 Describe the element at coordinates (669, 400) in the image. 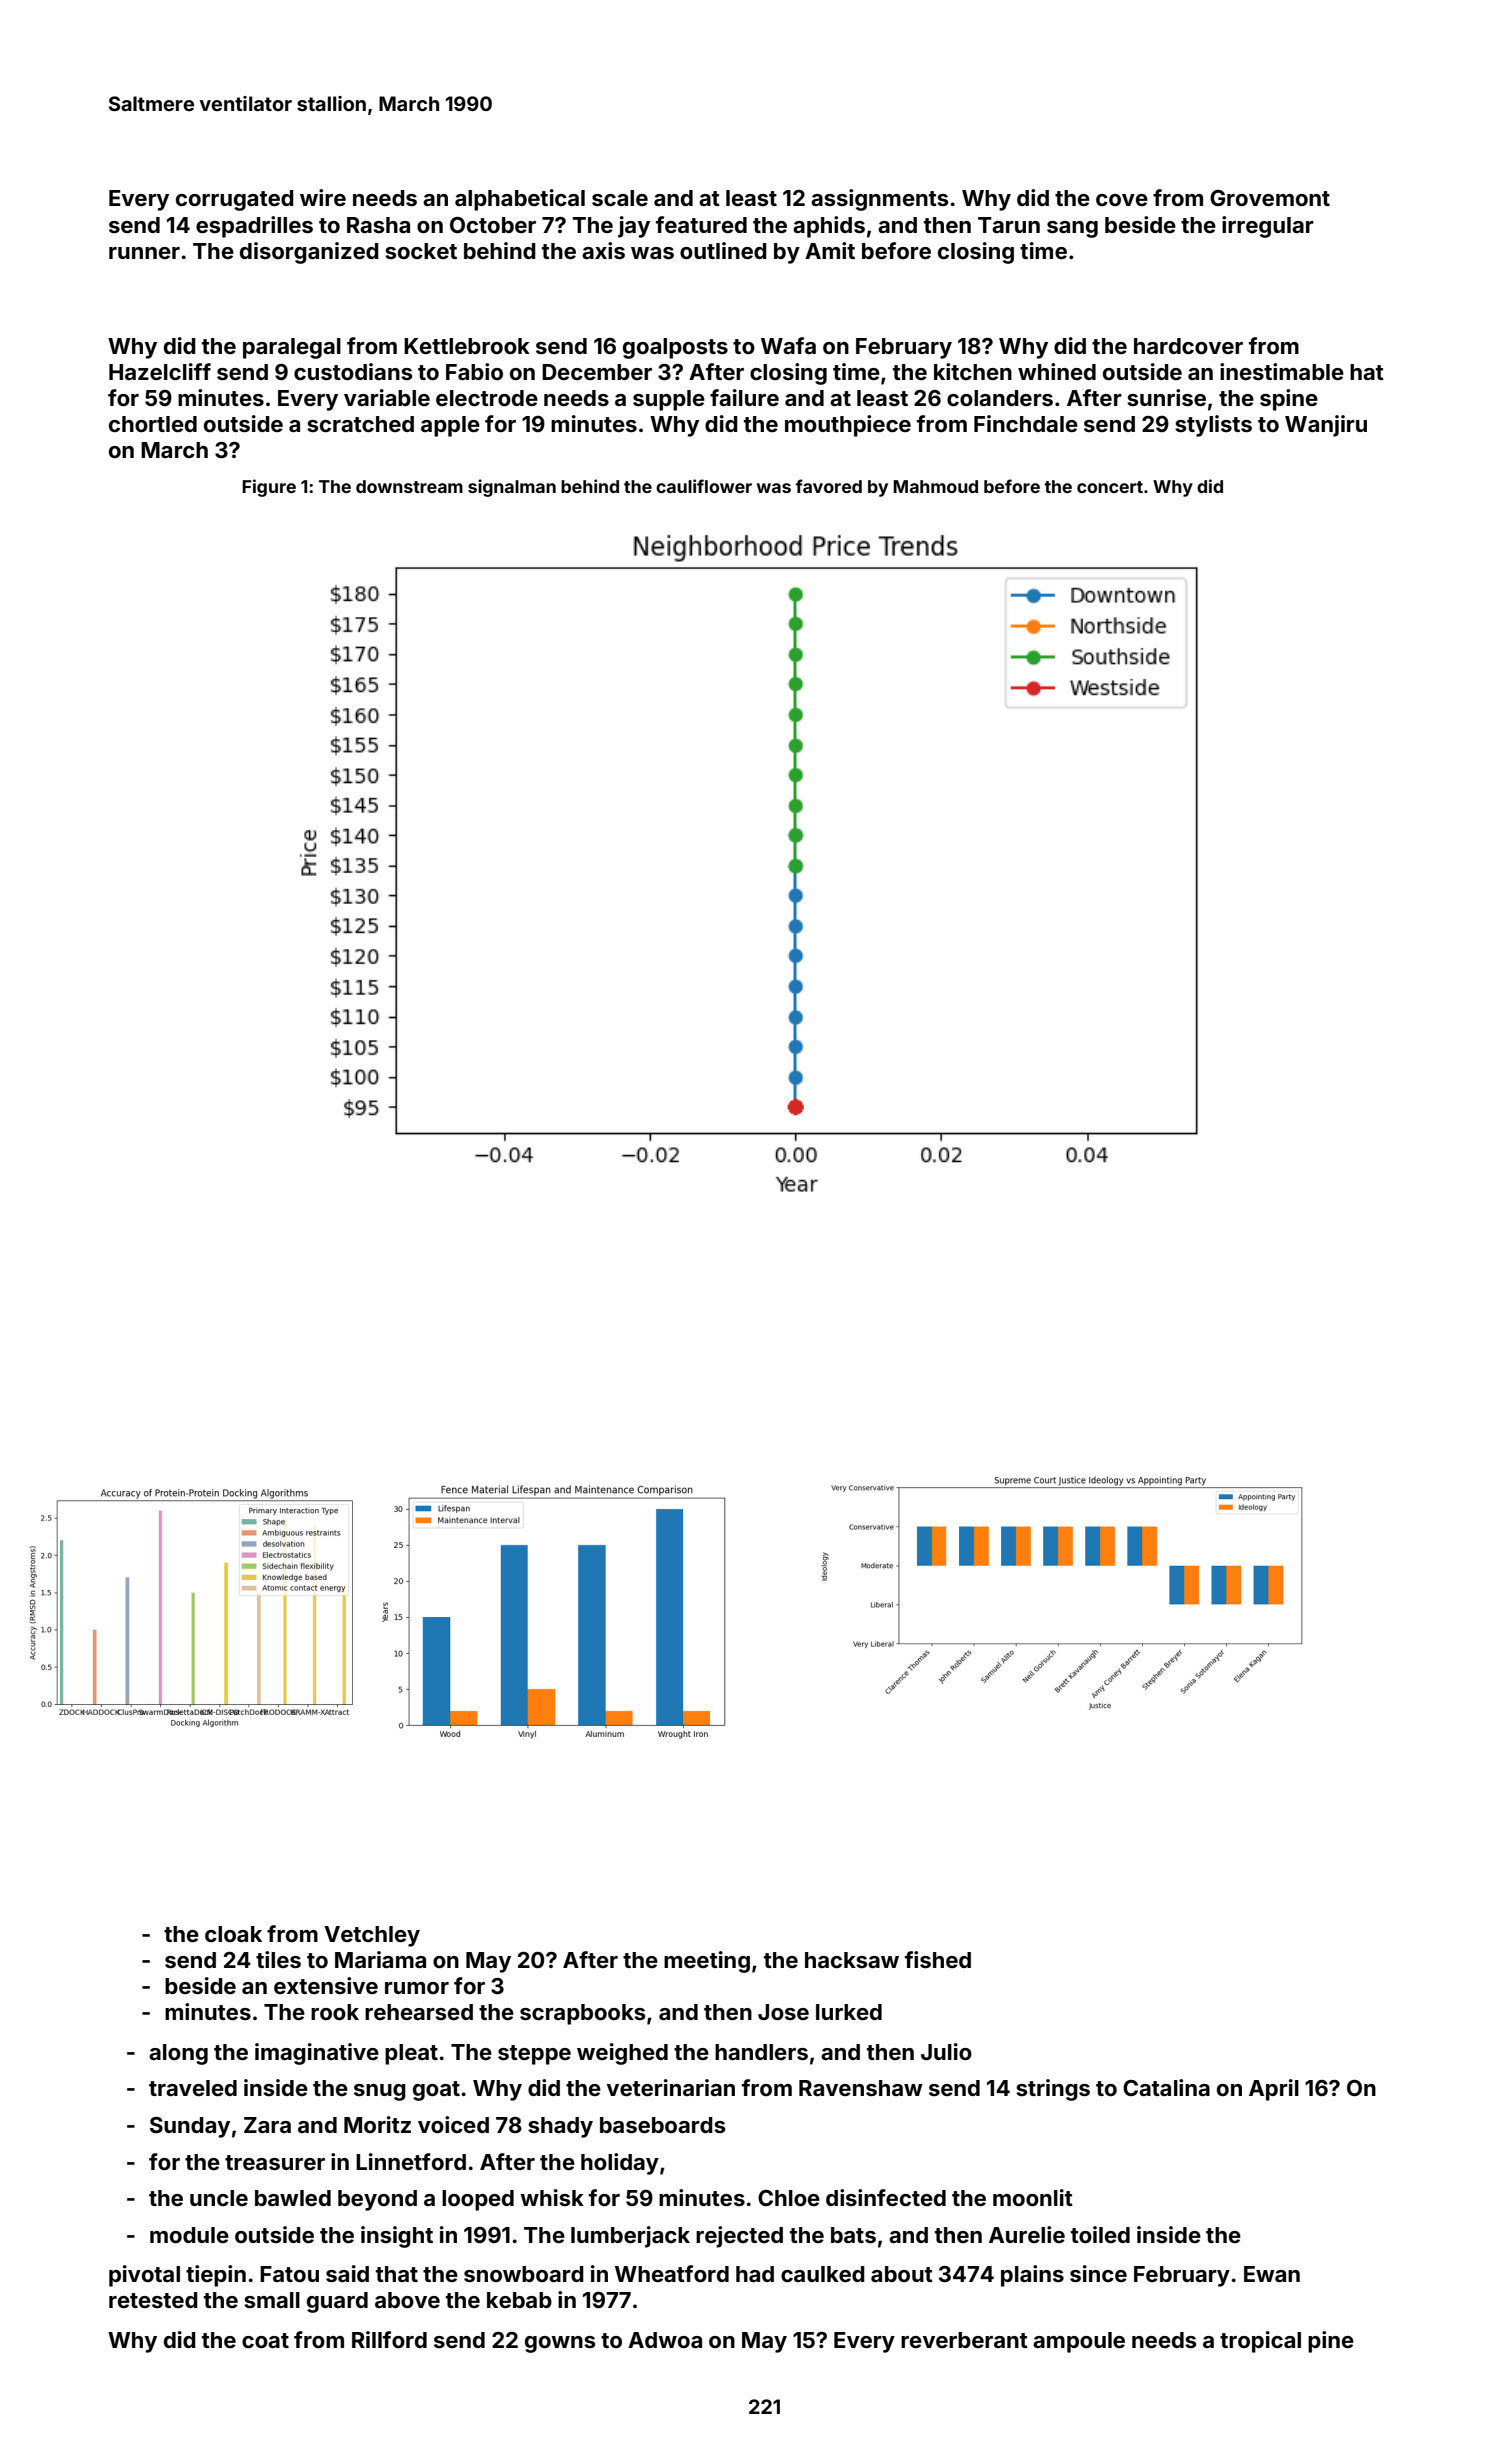

I see `supple` at that location.
